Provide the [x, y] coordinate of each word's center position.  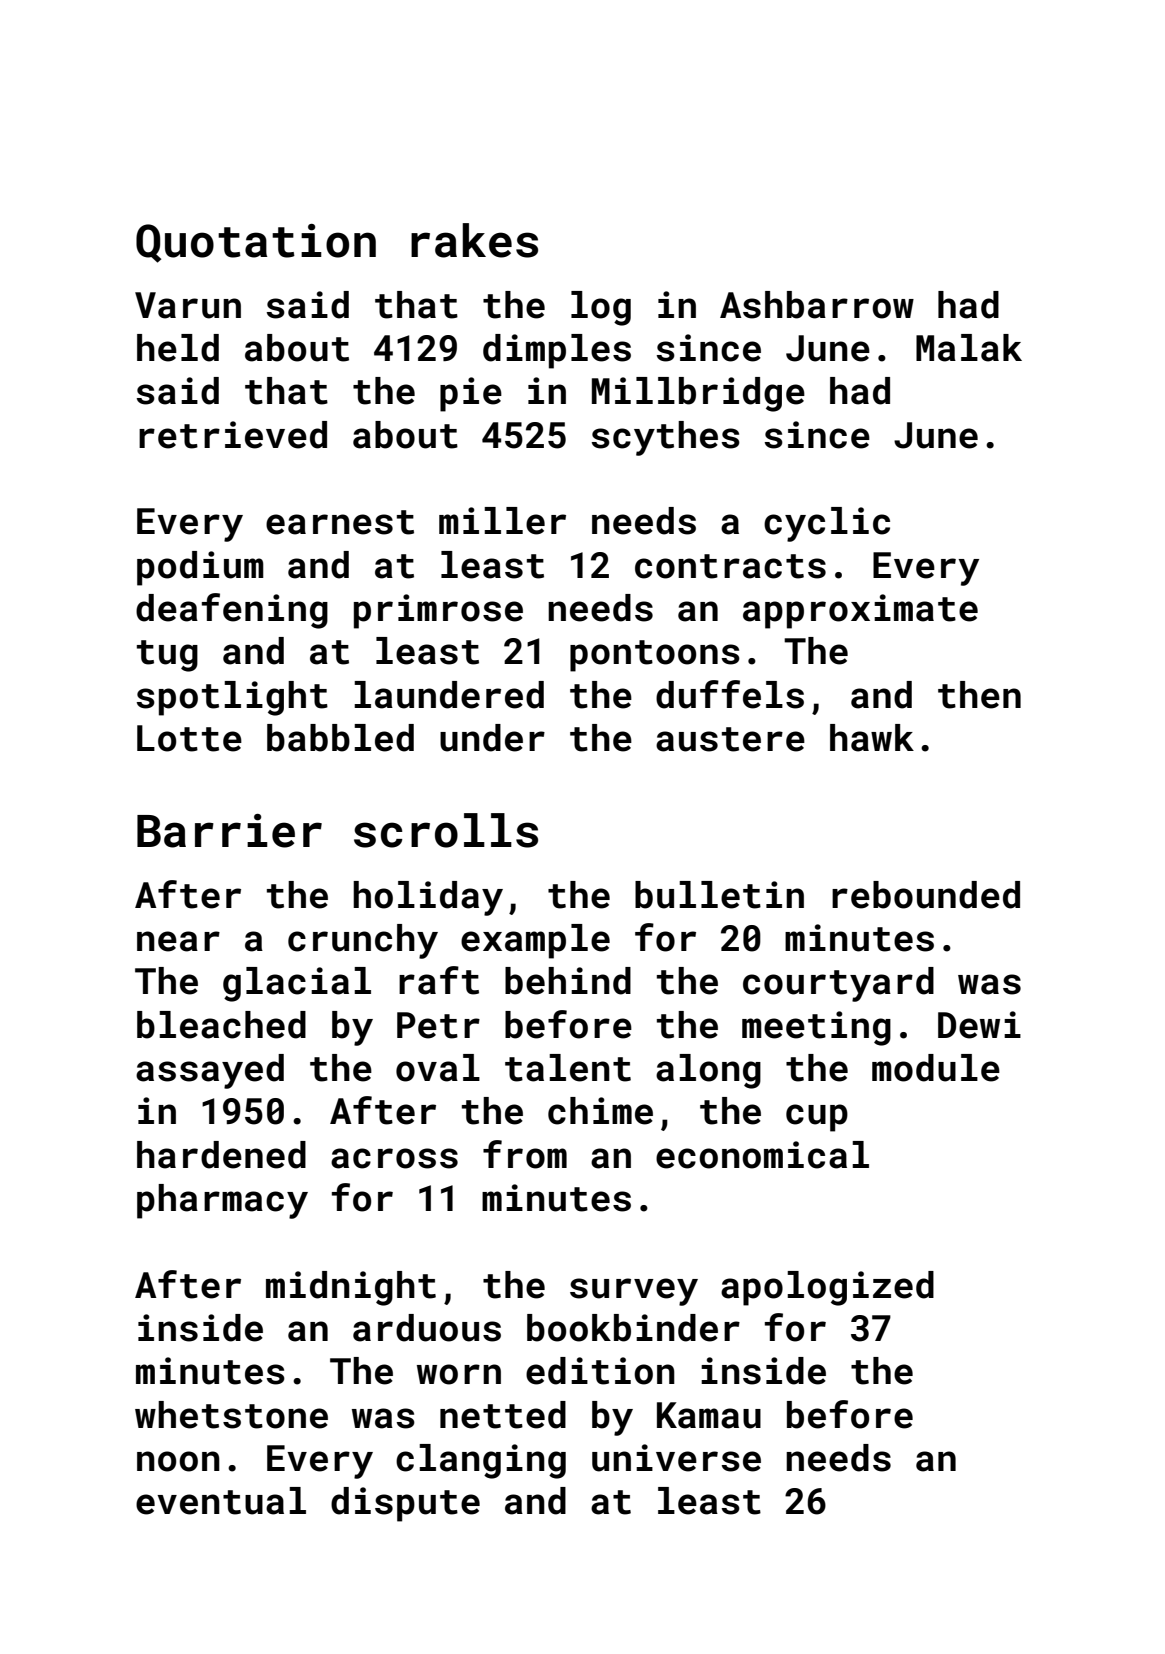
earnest [340, 522]
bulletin [719, 895]
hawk [872, 738]
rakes [474, 240]
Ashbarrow [817, 305]
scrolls [446, 830]
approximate [860, 611]
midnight [351, 1288]
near [178, 941]
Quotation [256, 243]
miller [502, 521]
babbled [340, 738]
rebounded [926, 895]
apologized [827, 1288]
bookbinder [633, 1328]
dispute [405, 1504]
